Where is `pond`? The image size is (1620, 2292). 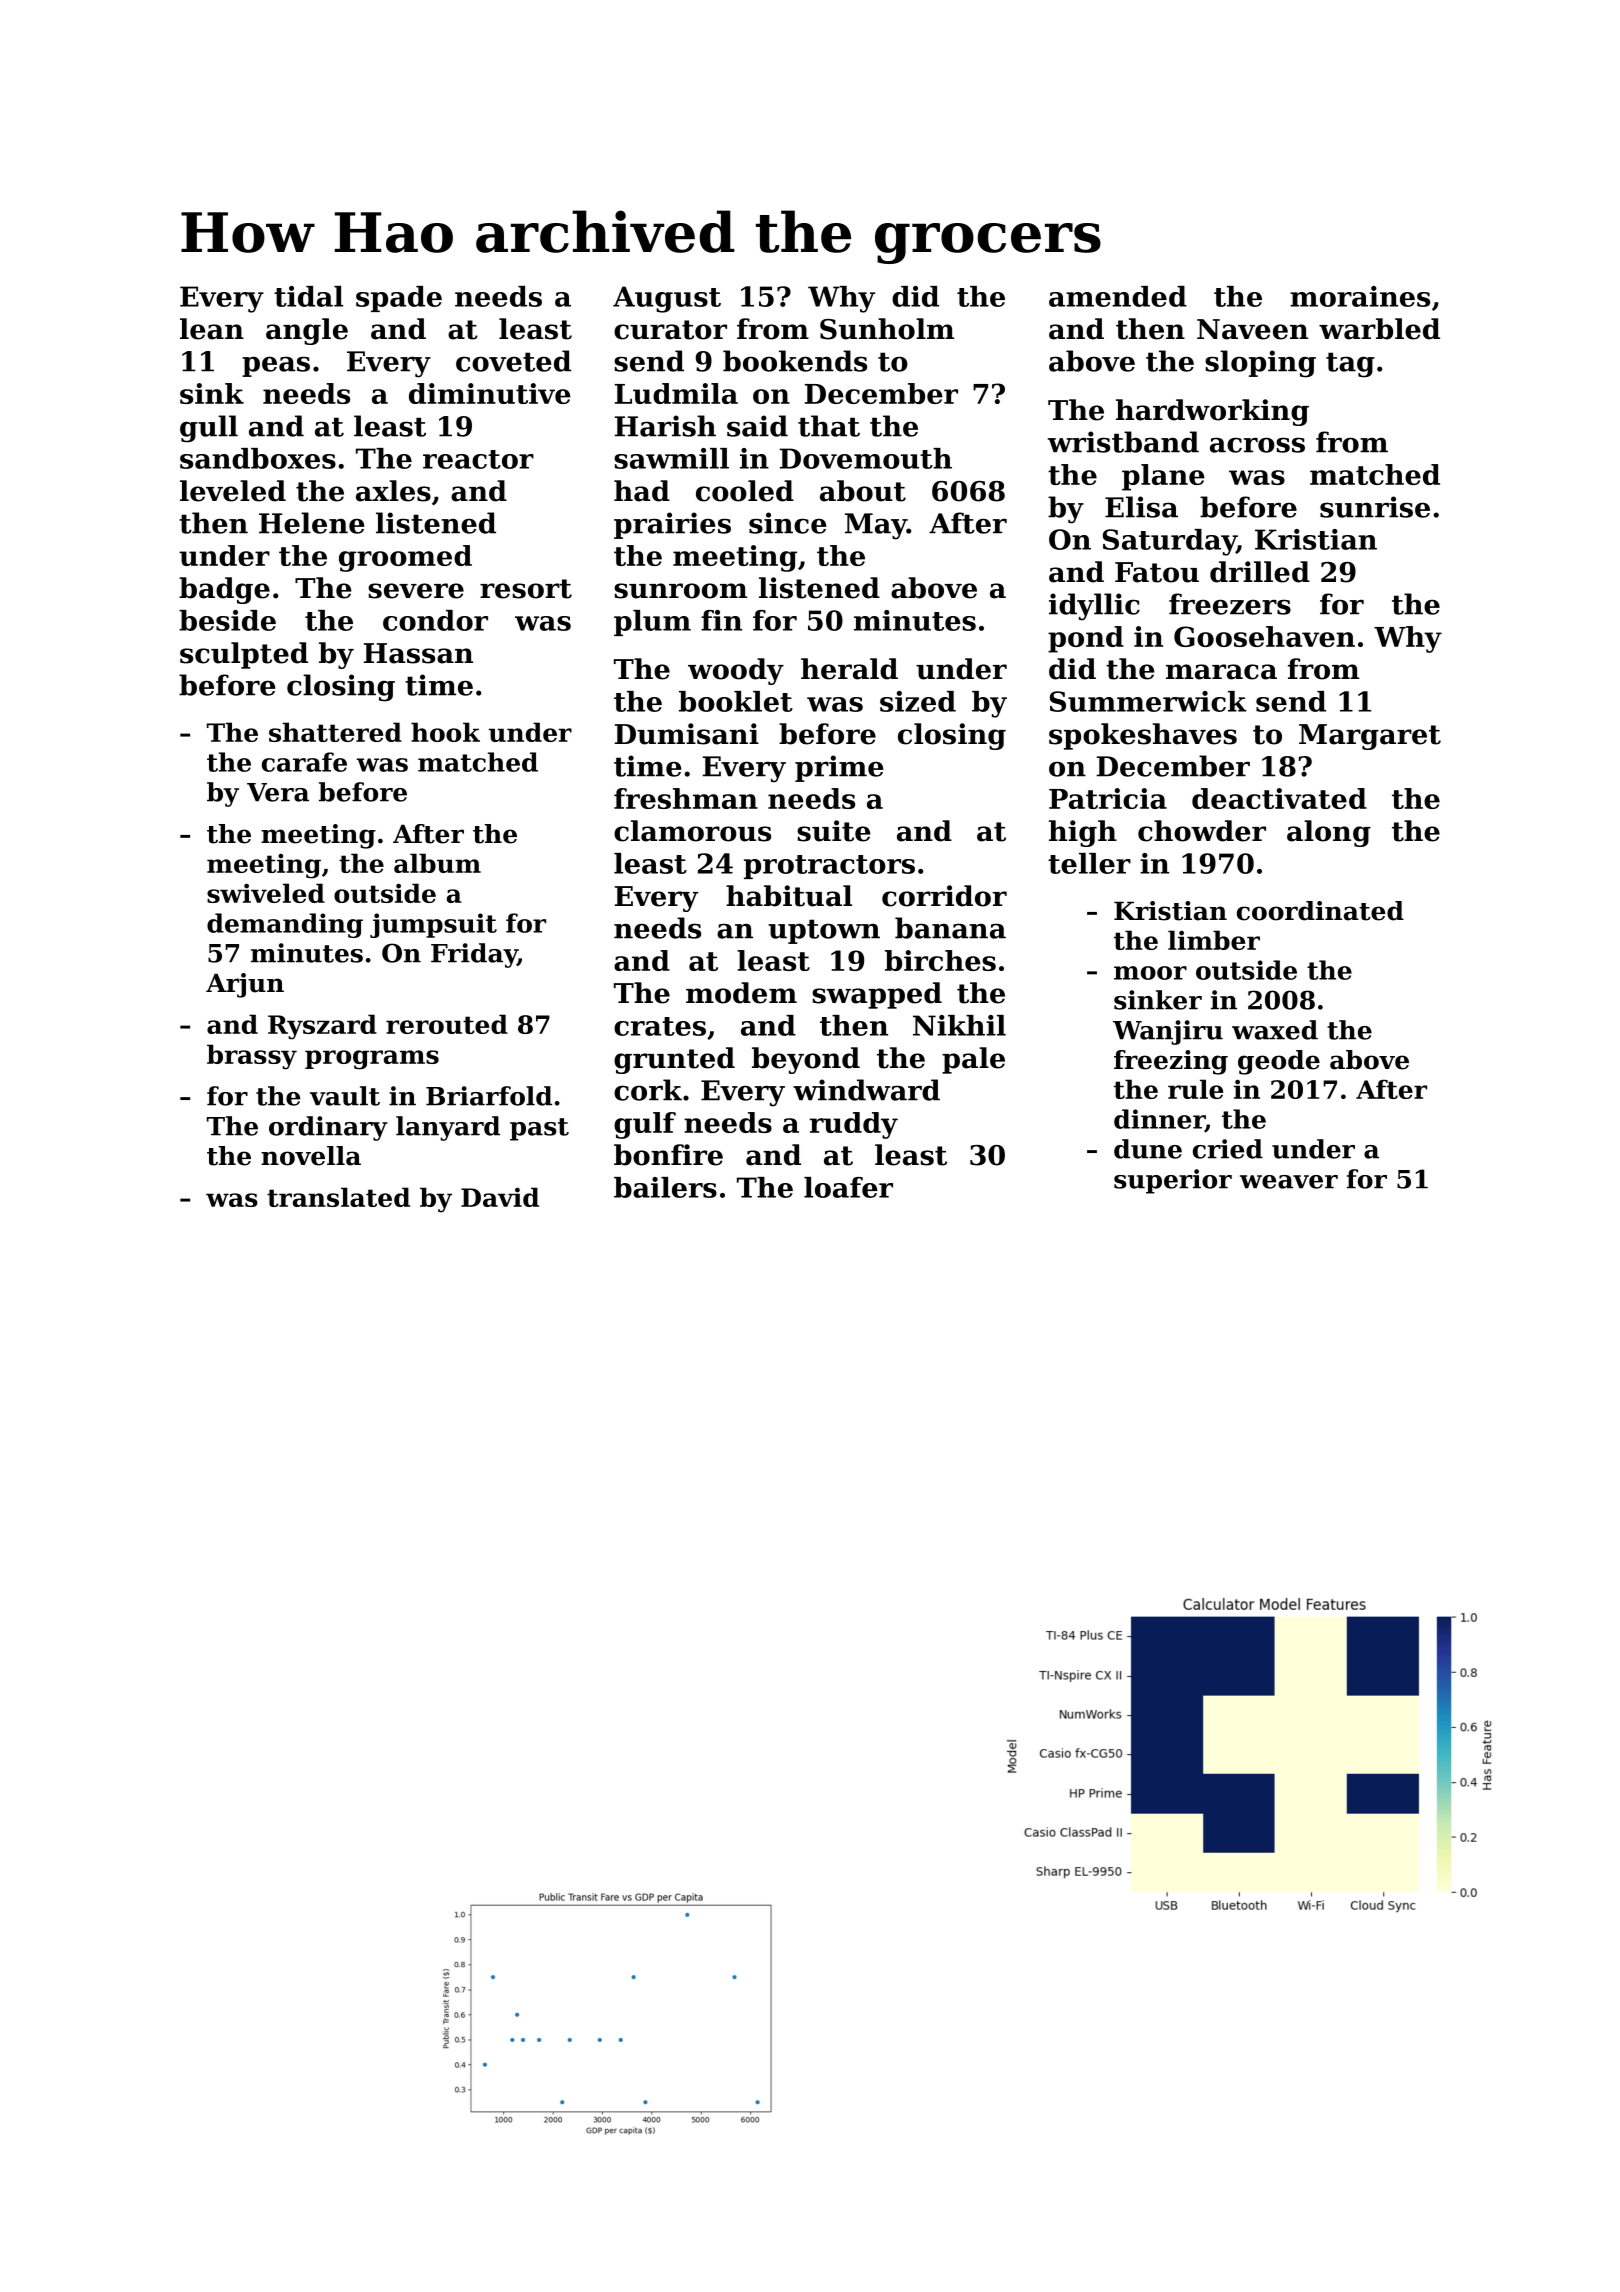 pond is located at coordinates (1086, 639).
